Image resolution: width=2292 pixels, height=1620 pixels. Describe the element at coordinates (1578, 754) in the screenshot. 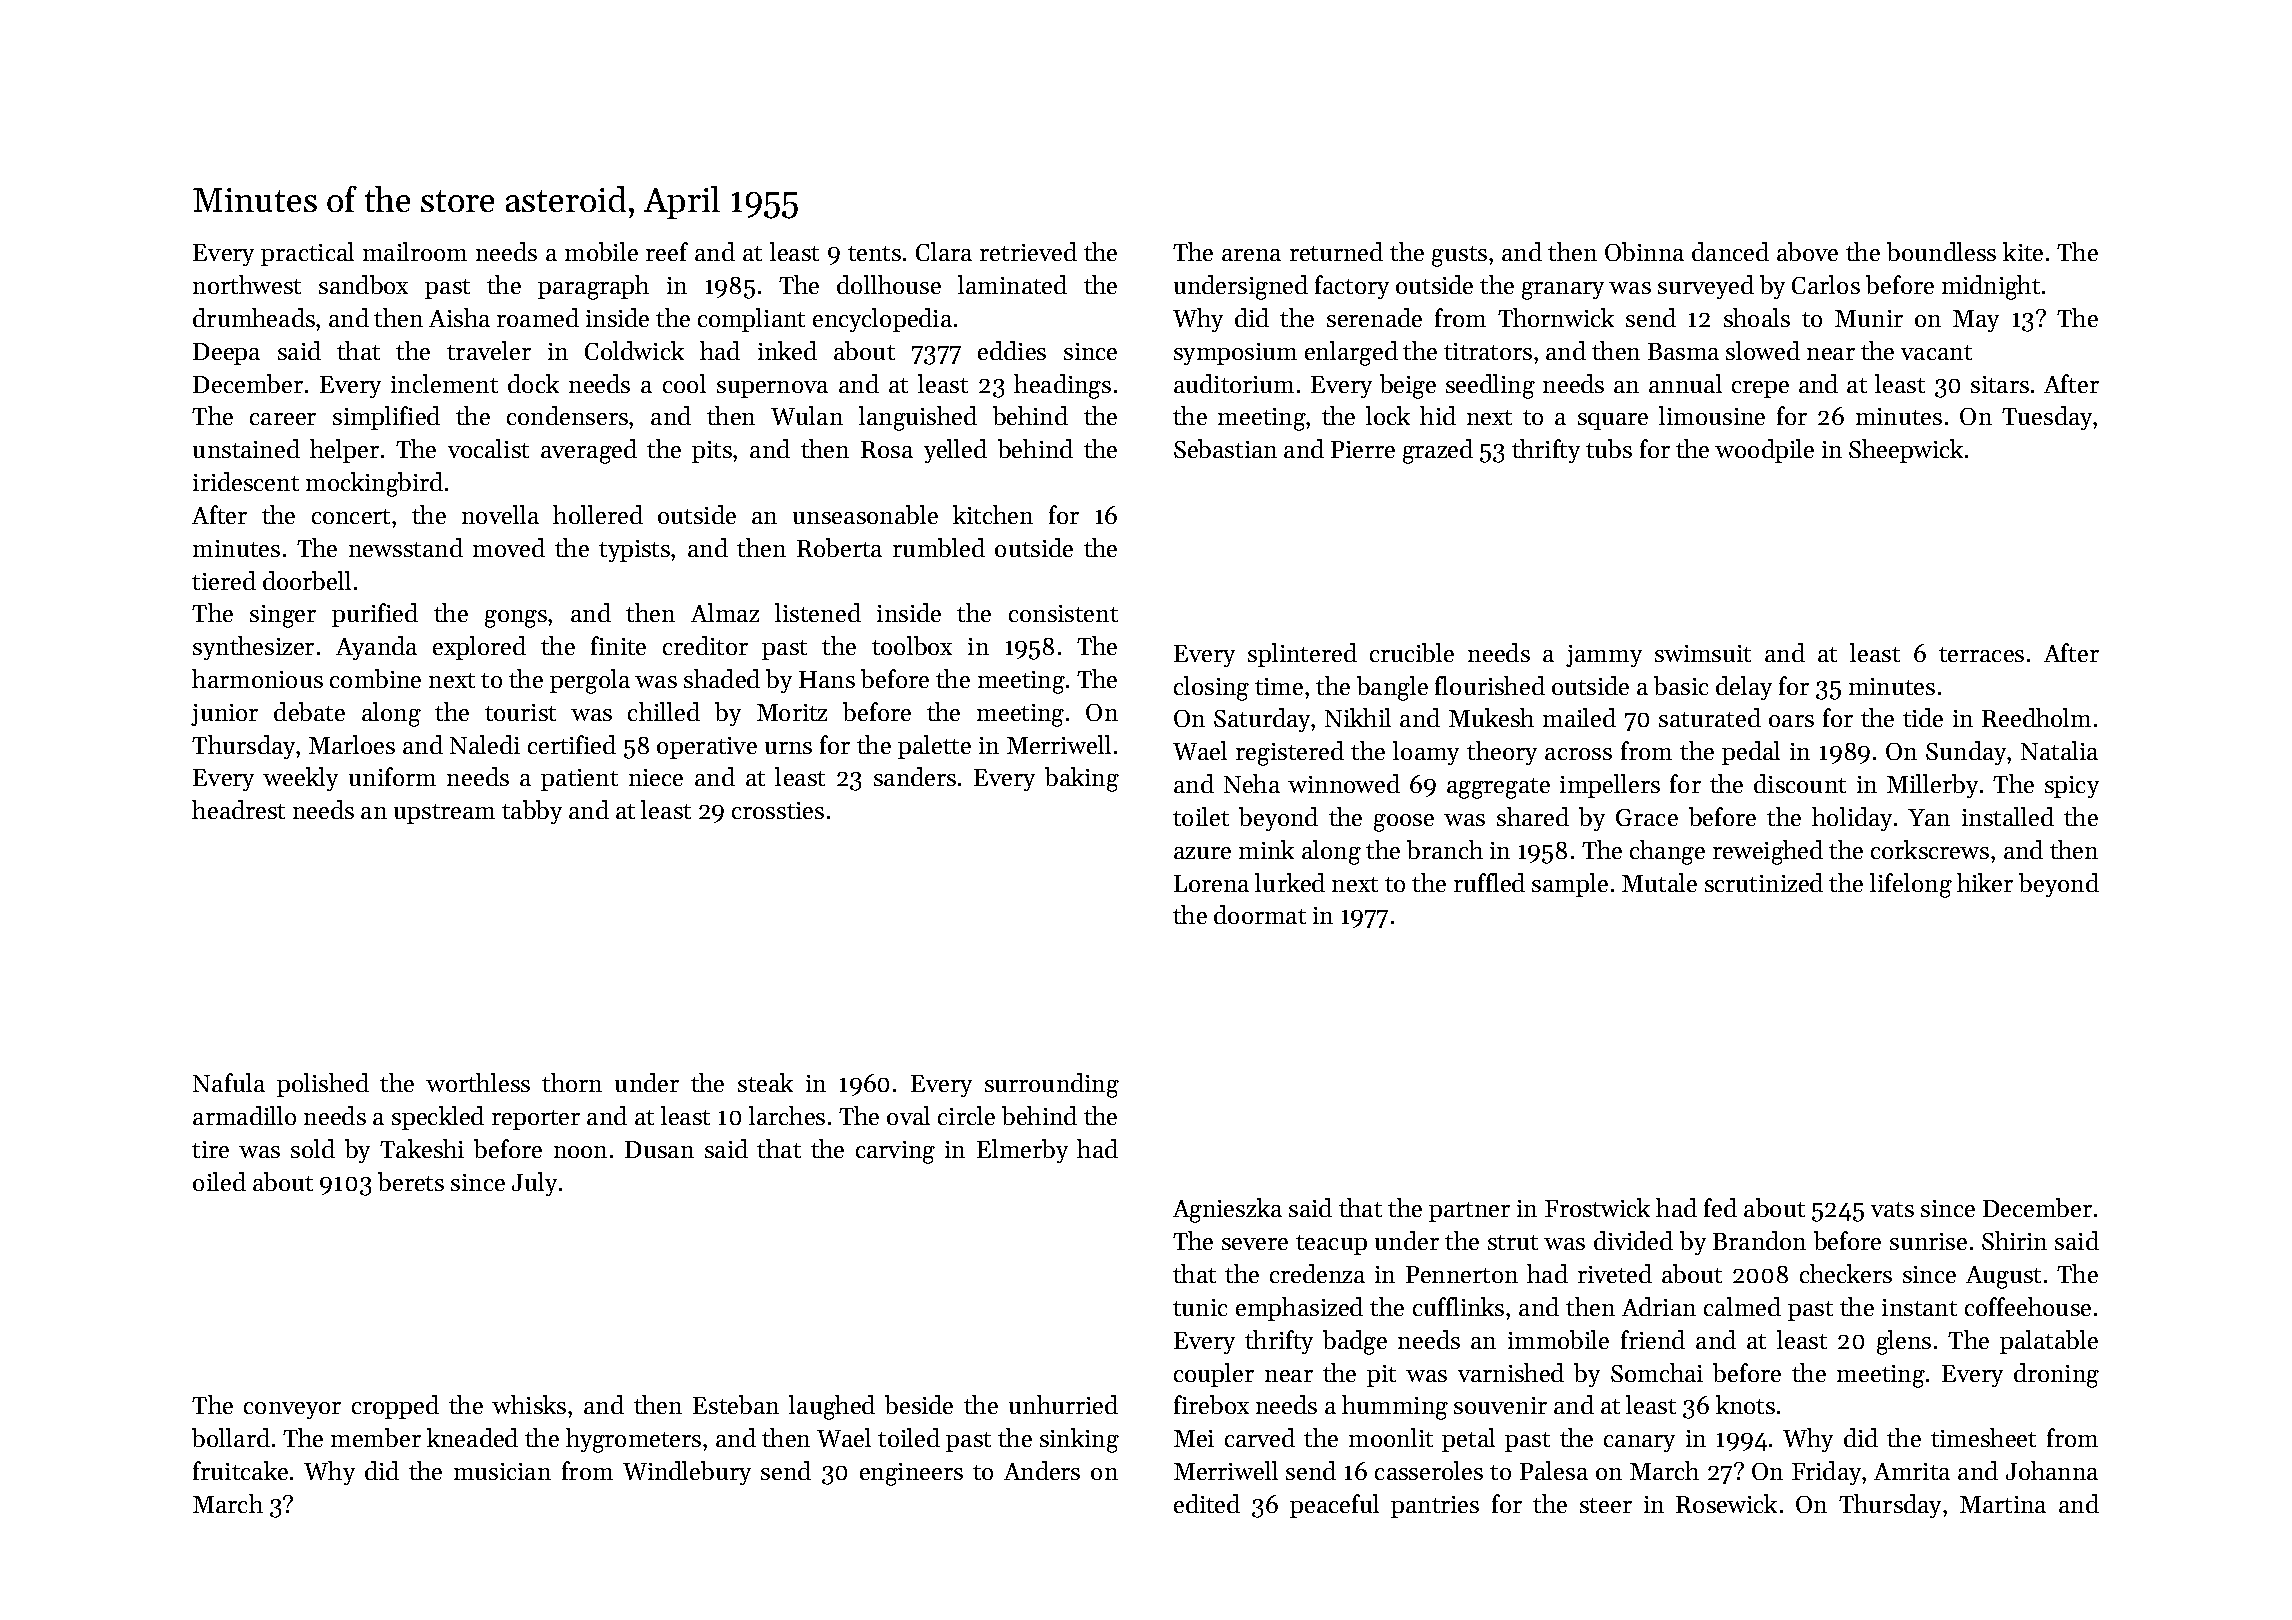

I see `across` at that location.
